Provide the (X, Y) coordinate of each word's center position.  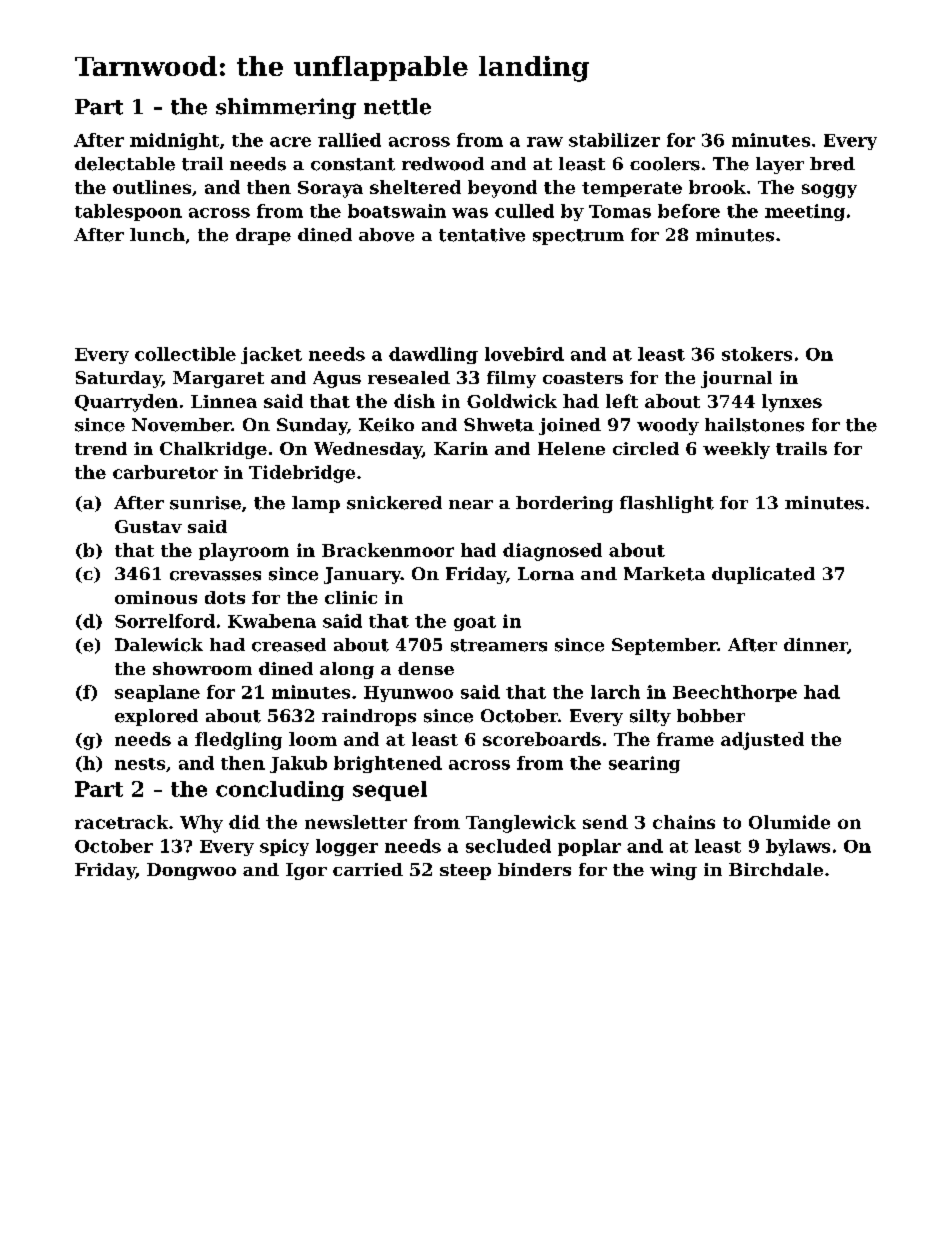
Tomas (620, 211)
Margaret (218, 379)
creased (289, 645)
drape (263, 236)
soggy (829, 191)
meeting (805, 212)
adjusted (762, 741)
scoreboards (542, 739)
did (244, 822)
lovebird (524, 354)
